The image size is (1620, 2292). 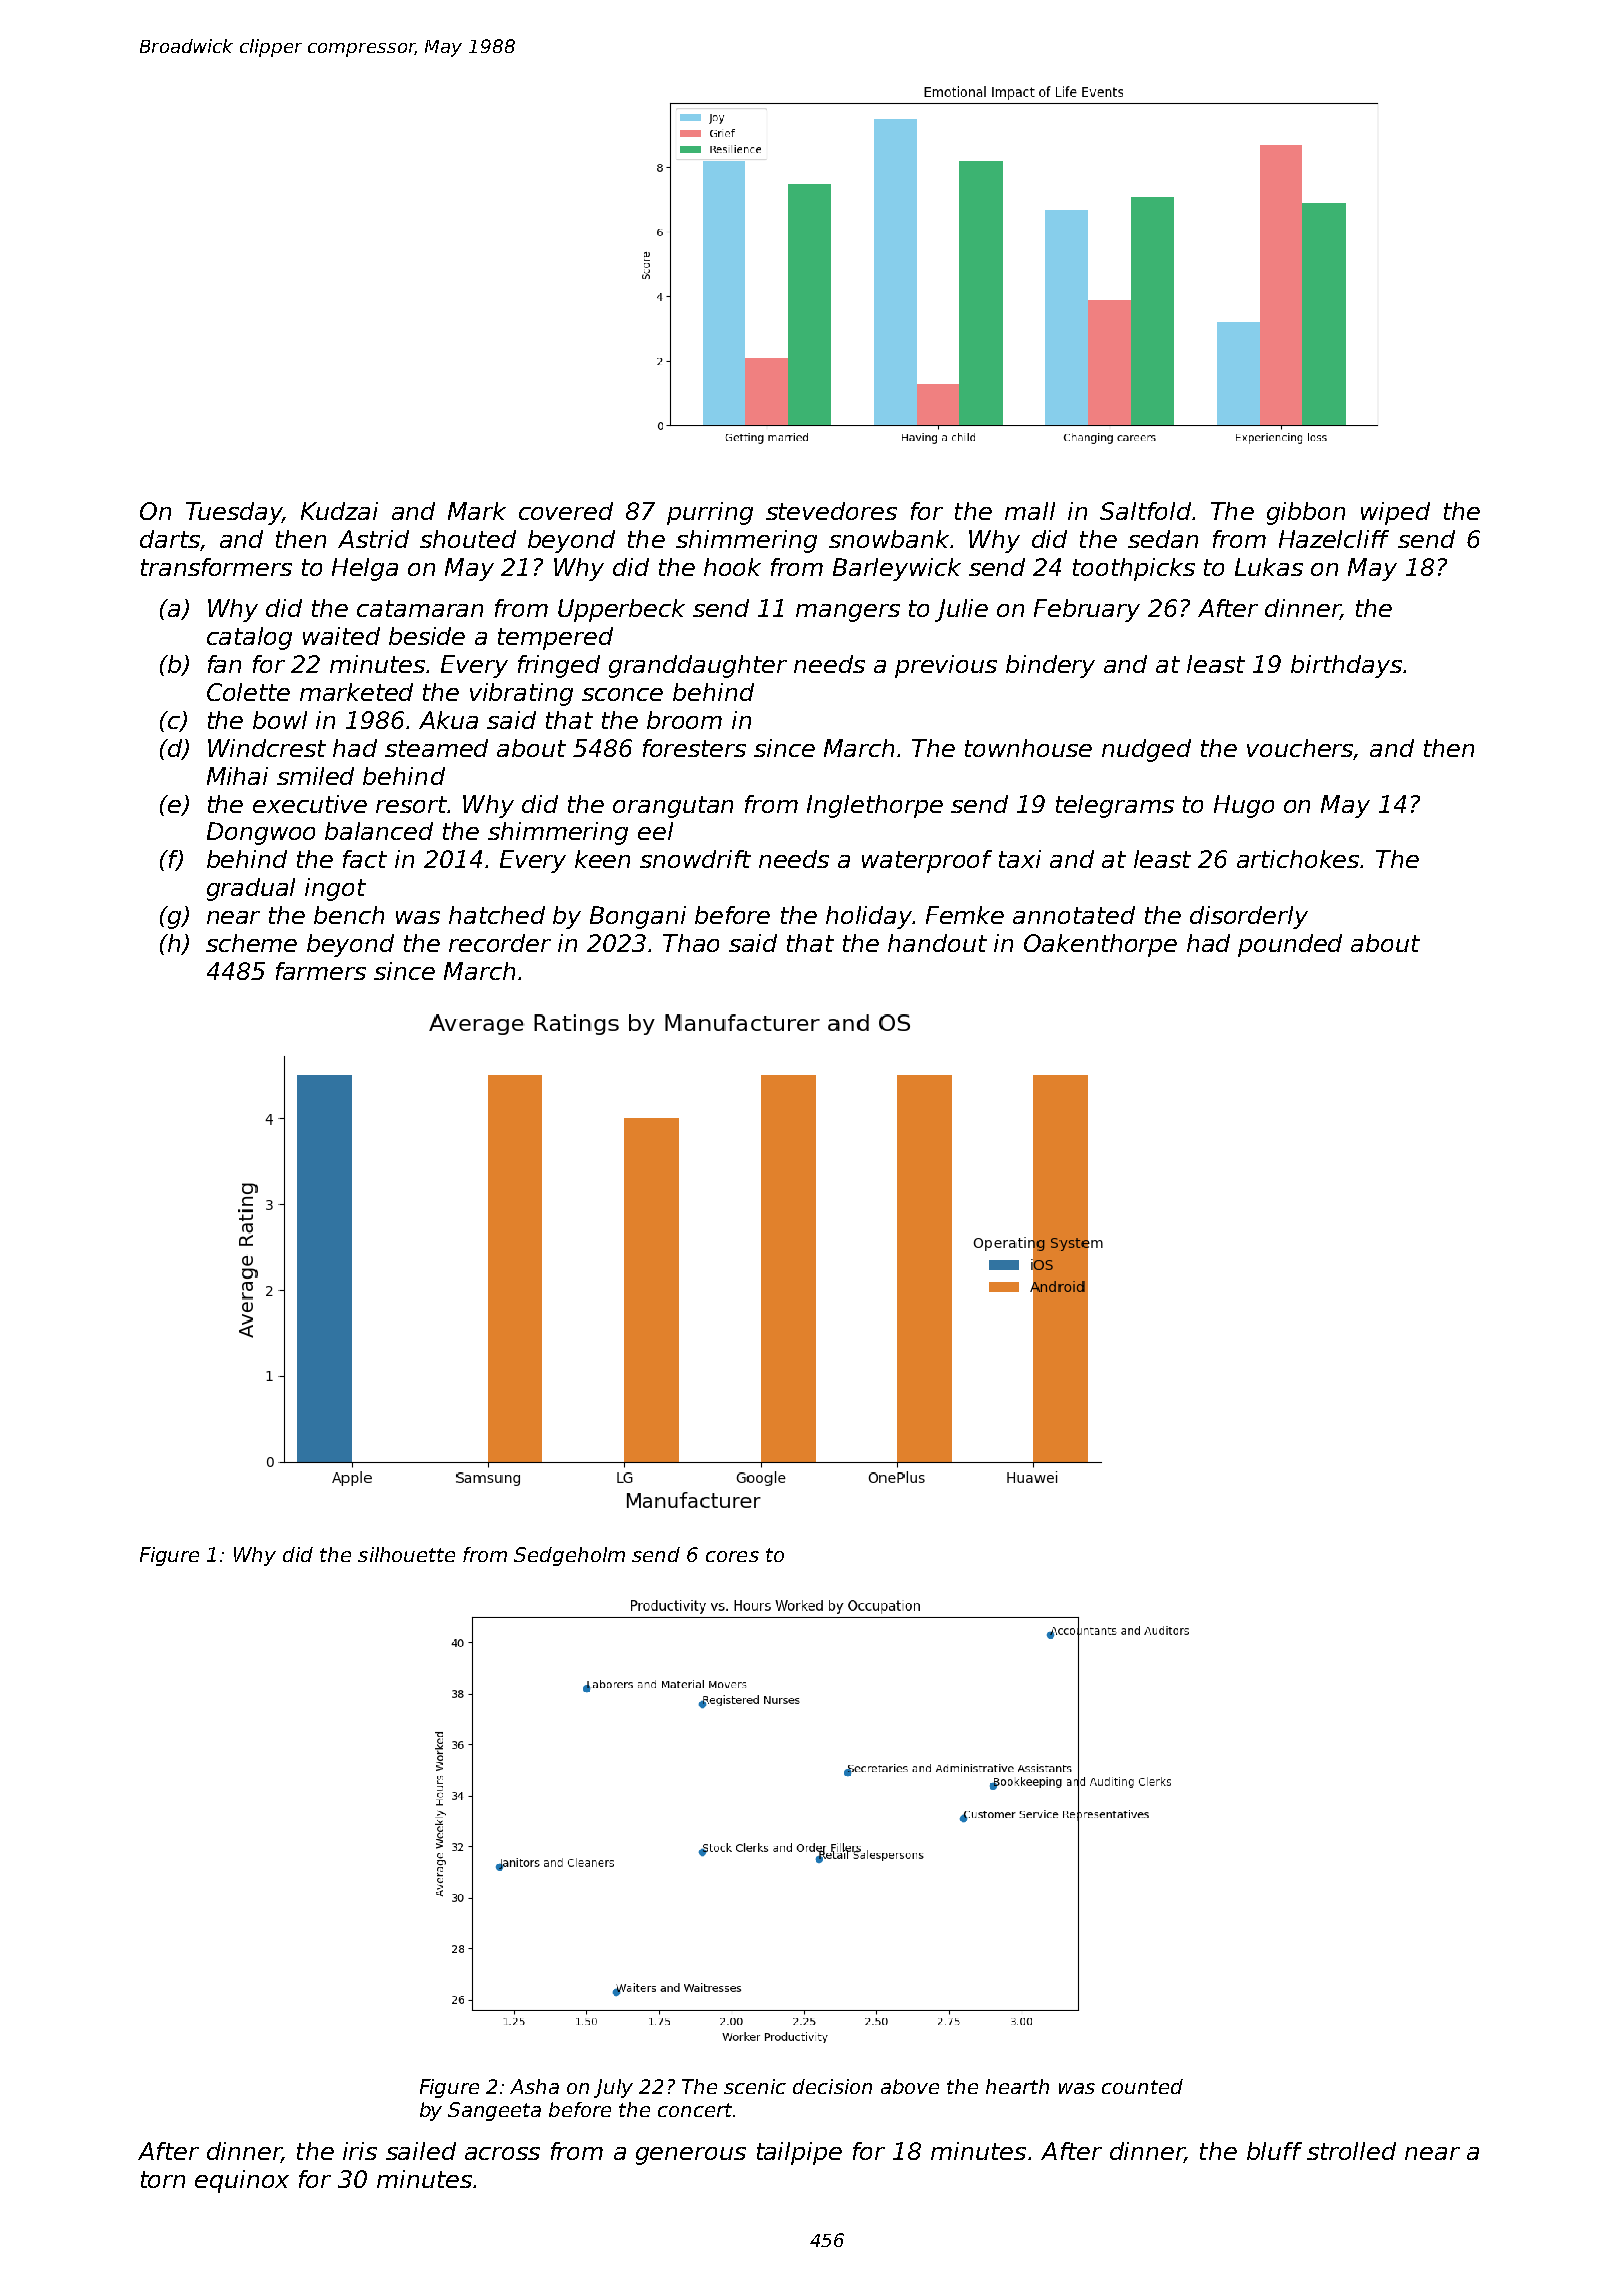 I want to click on strolled, so click(x=1351, y=2151).
